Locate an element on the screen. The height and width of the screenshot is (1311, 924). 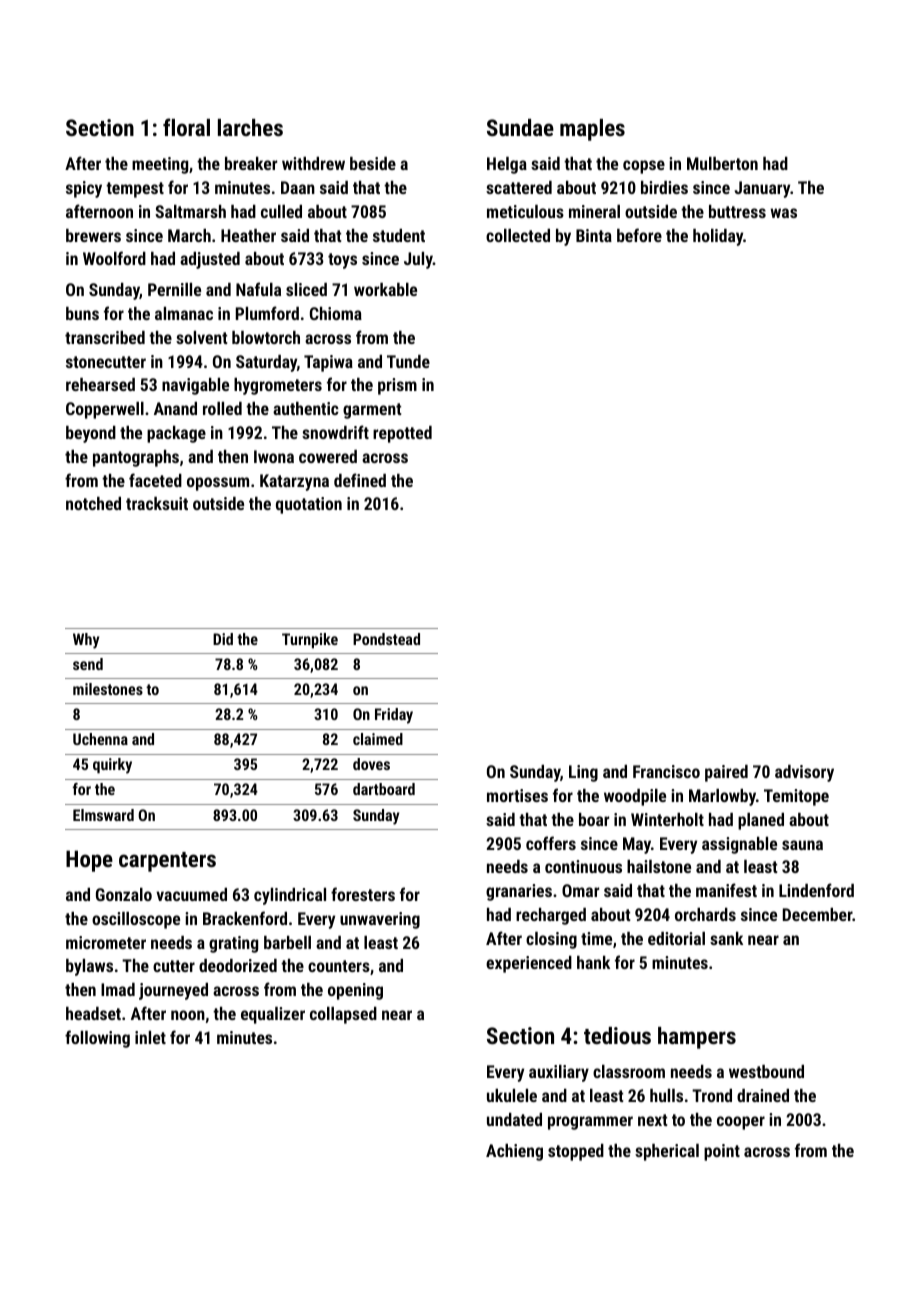
undated is located at coordinates (514, 1119).
